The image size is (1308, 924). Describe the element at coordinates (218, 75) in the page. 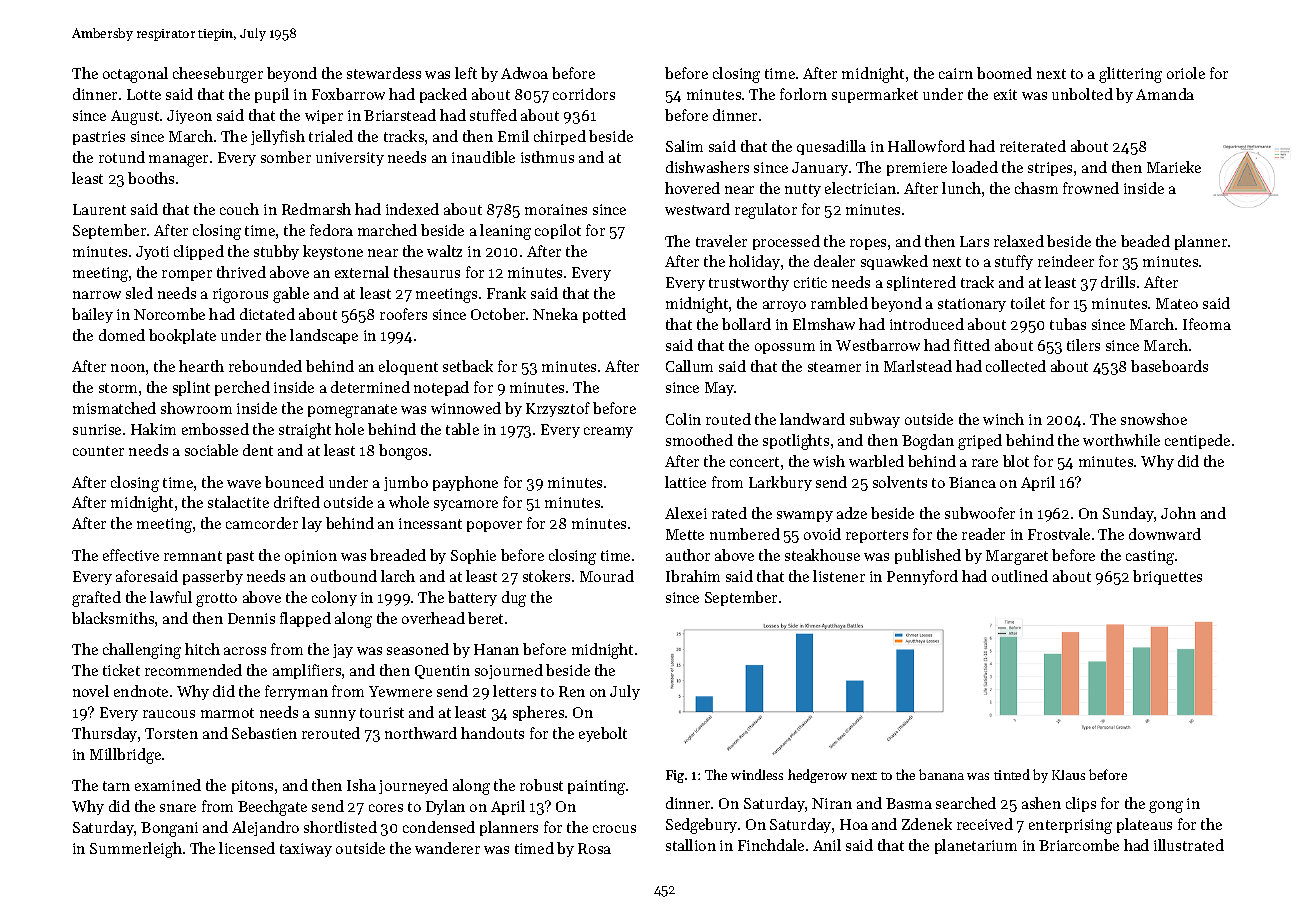

I see `cheeseburger` at that location.
